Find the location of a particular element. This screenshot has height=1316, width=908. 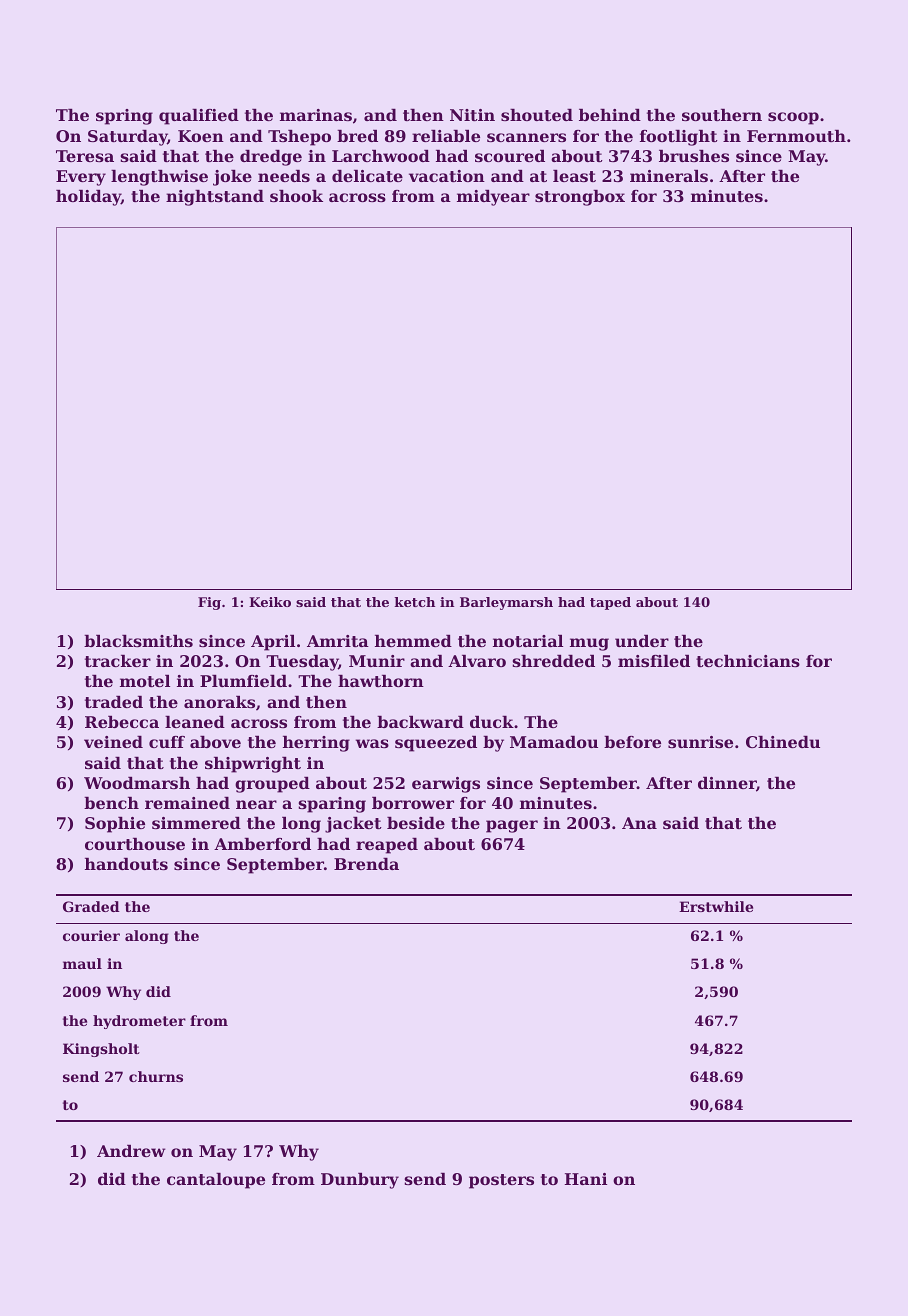

Fig is located at coordinates (209, 603).
